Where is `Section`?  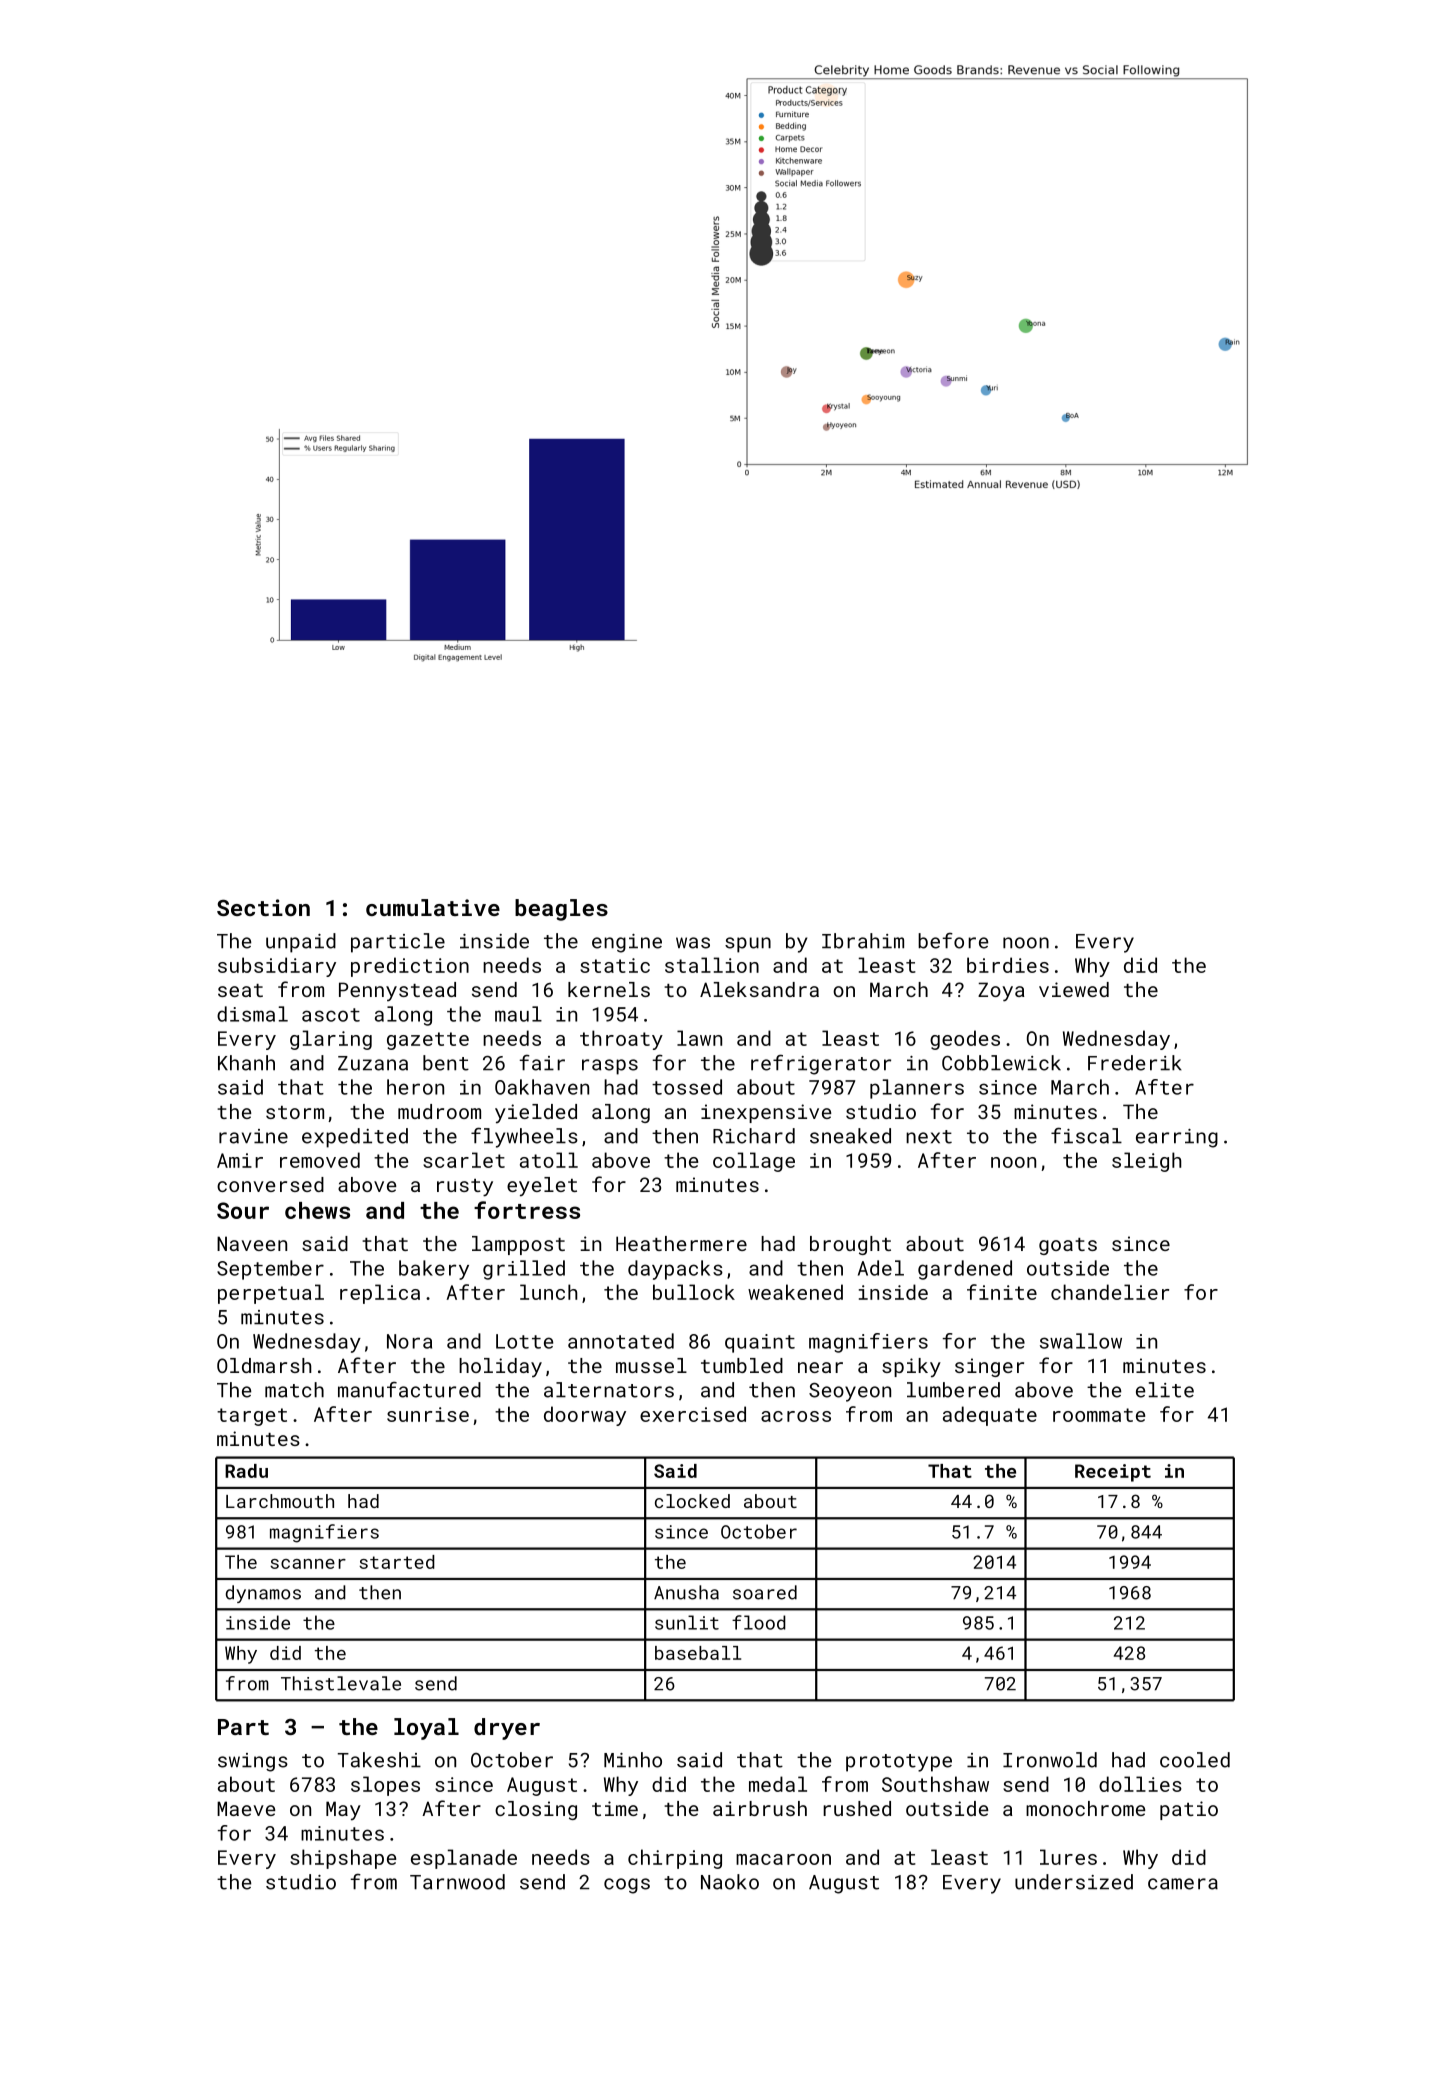 Section is located at coordinates (263, 907).
